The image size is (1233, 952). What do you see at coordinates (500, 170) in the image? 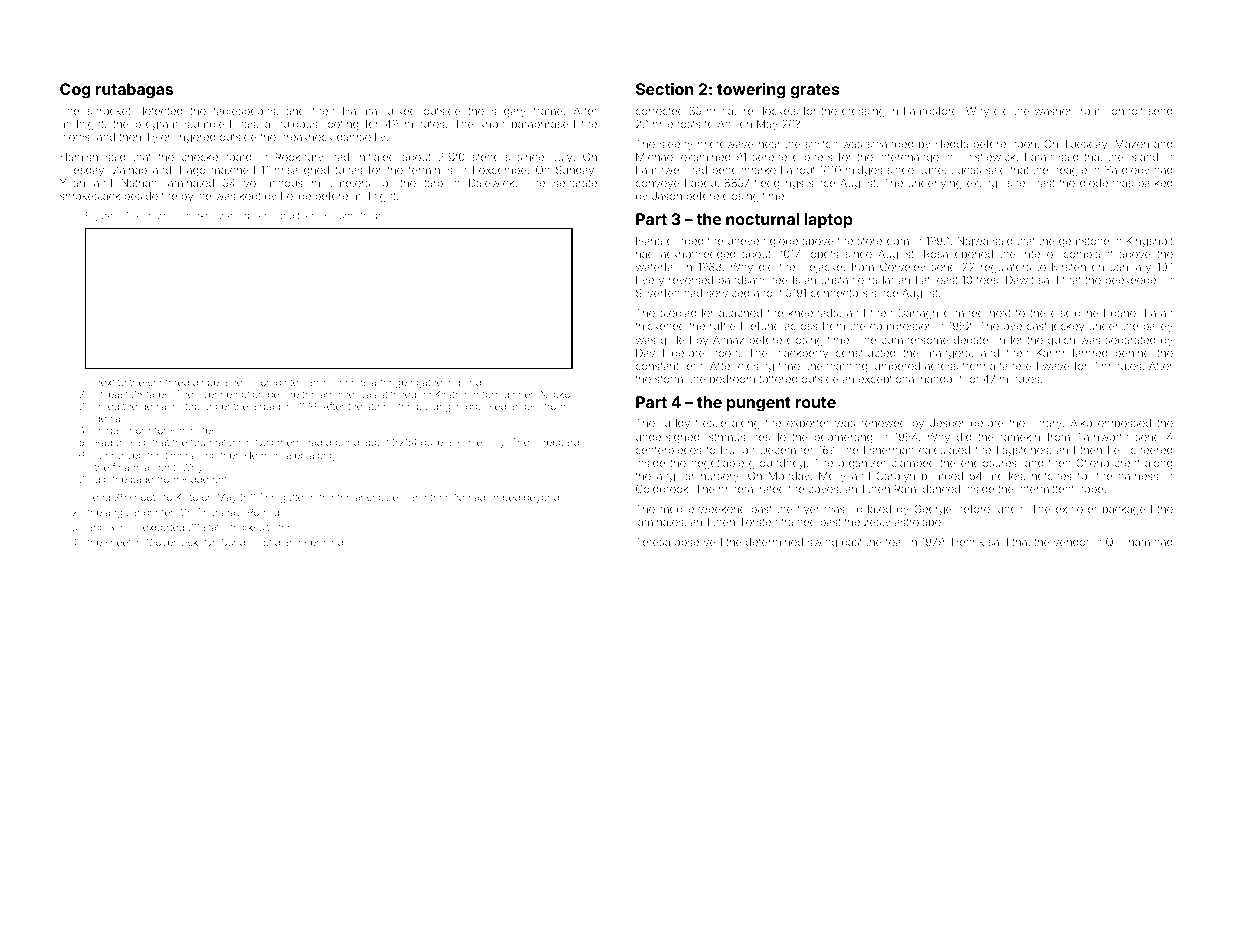
I see `Foxcombe` at bounding box center [500, 170].
